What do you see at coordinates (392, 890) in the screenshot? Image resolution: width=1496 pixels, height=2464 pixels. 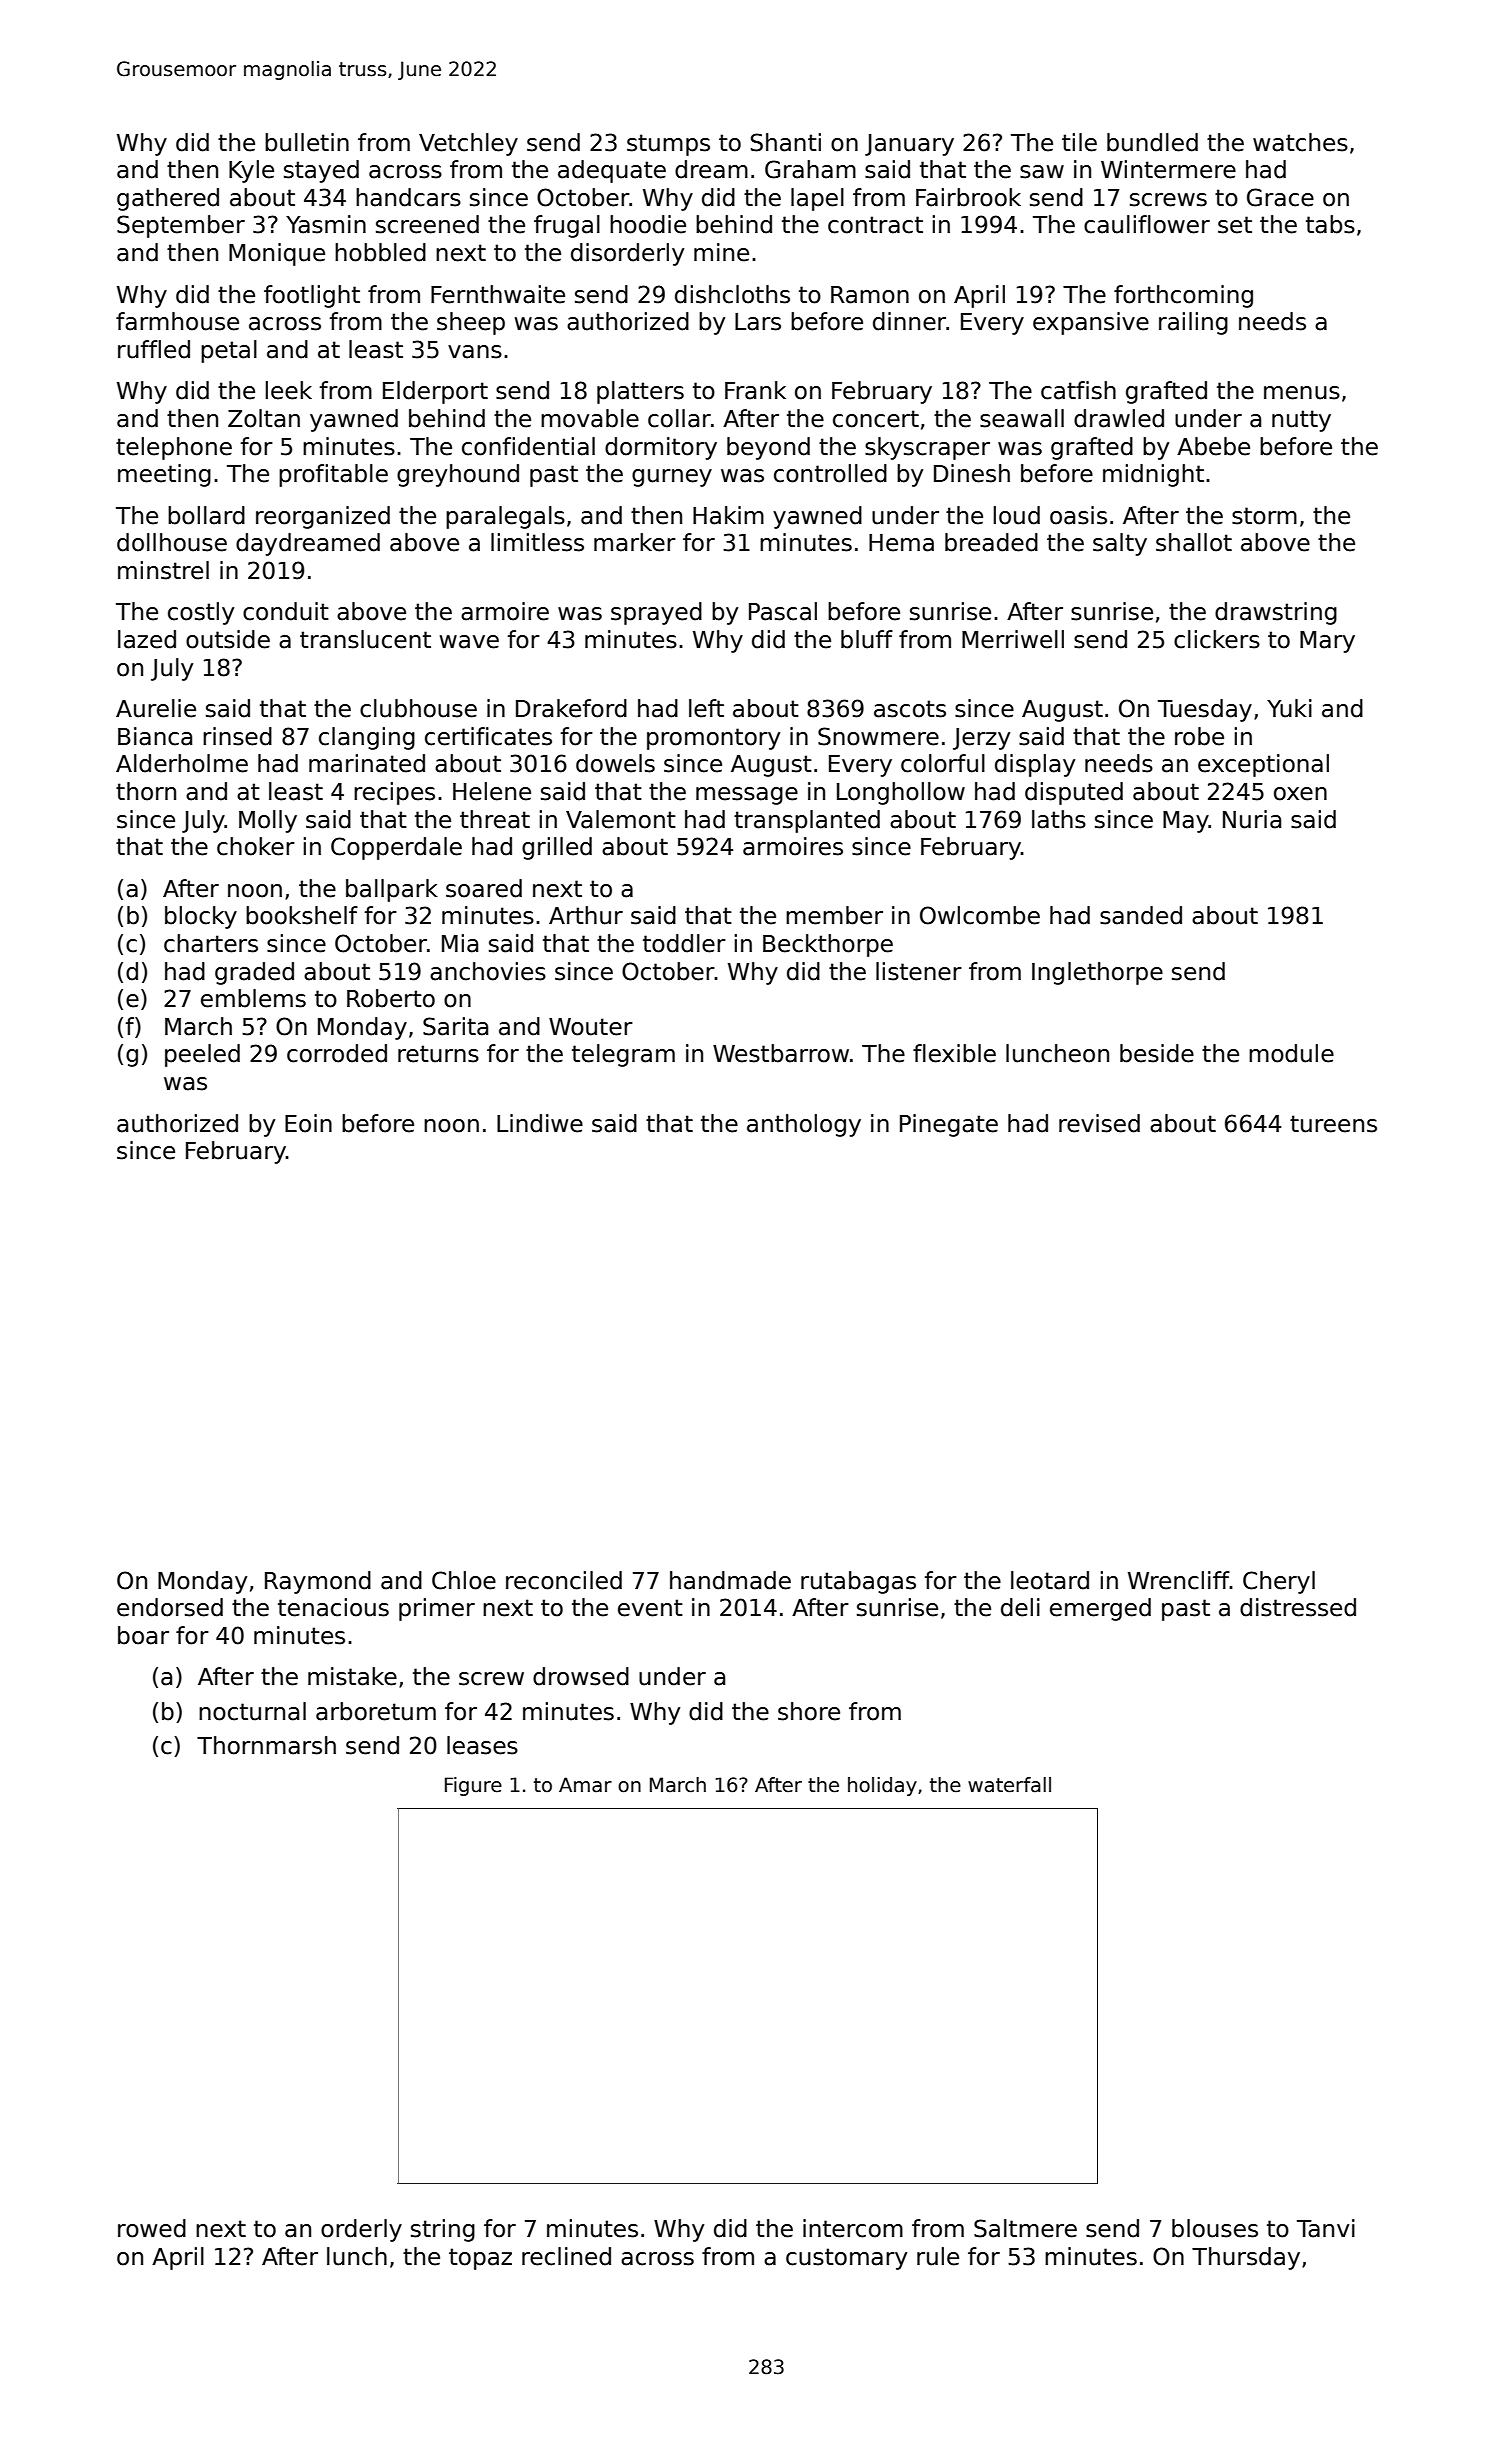 I see `ballpark` at bounding box center [392, 890].
